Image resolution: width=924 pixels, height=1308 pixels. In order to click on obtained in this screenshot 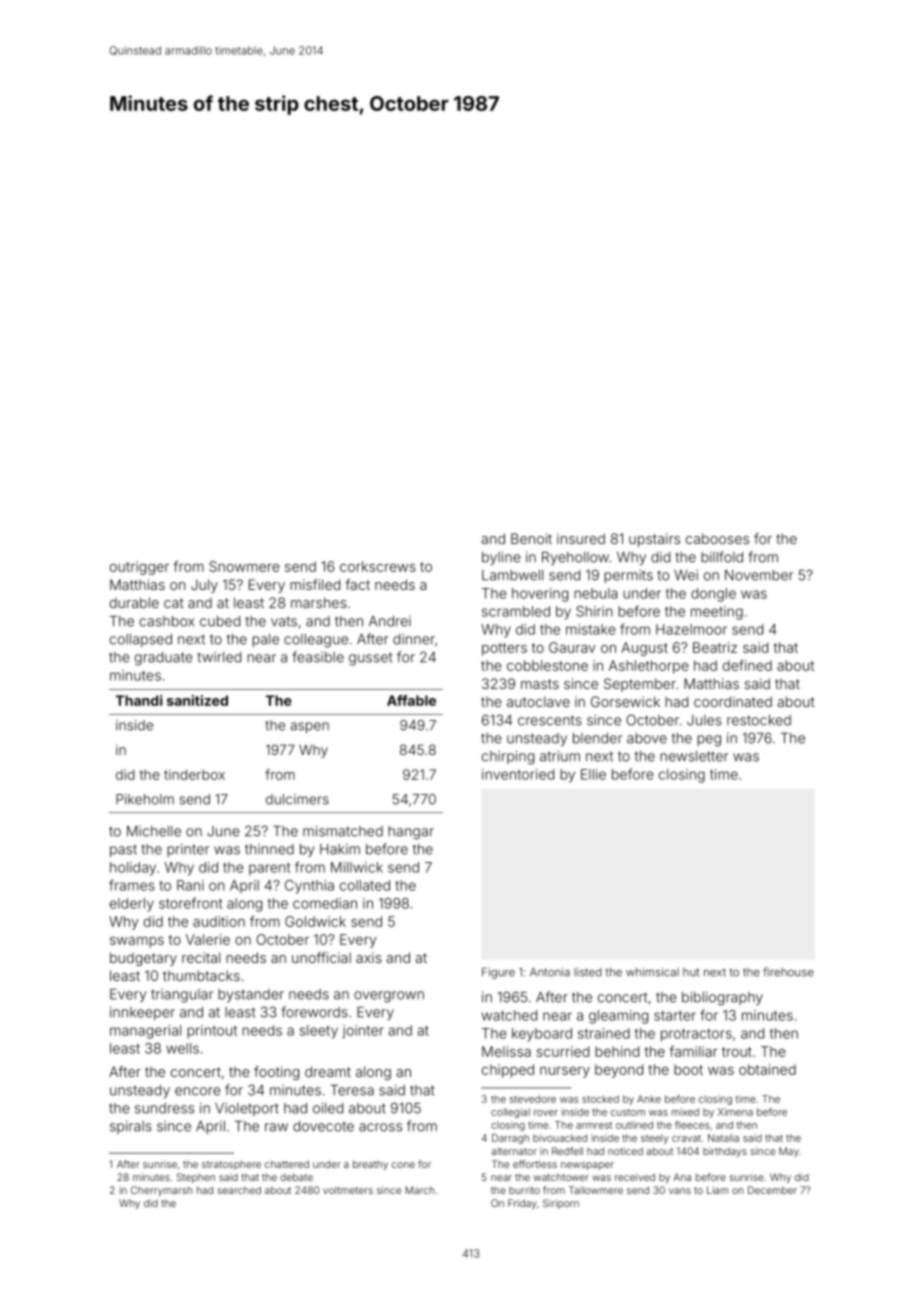, I will do `click(767, 1069)`.
